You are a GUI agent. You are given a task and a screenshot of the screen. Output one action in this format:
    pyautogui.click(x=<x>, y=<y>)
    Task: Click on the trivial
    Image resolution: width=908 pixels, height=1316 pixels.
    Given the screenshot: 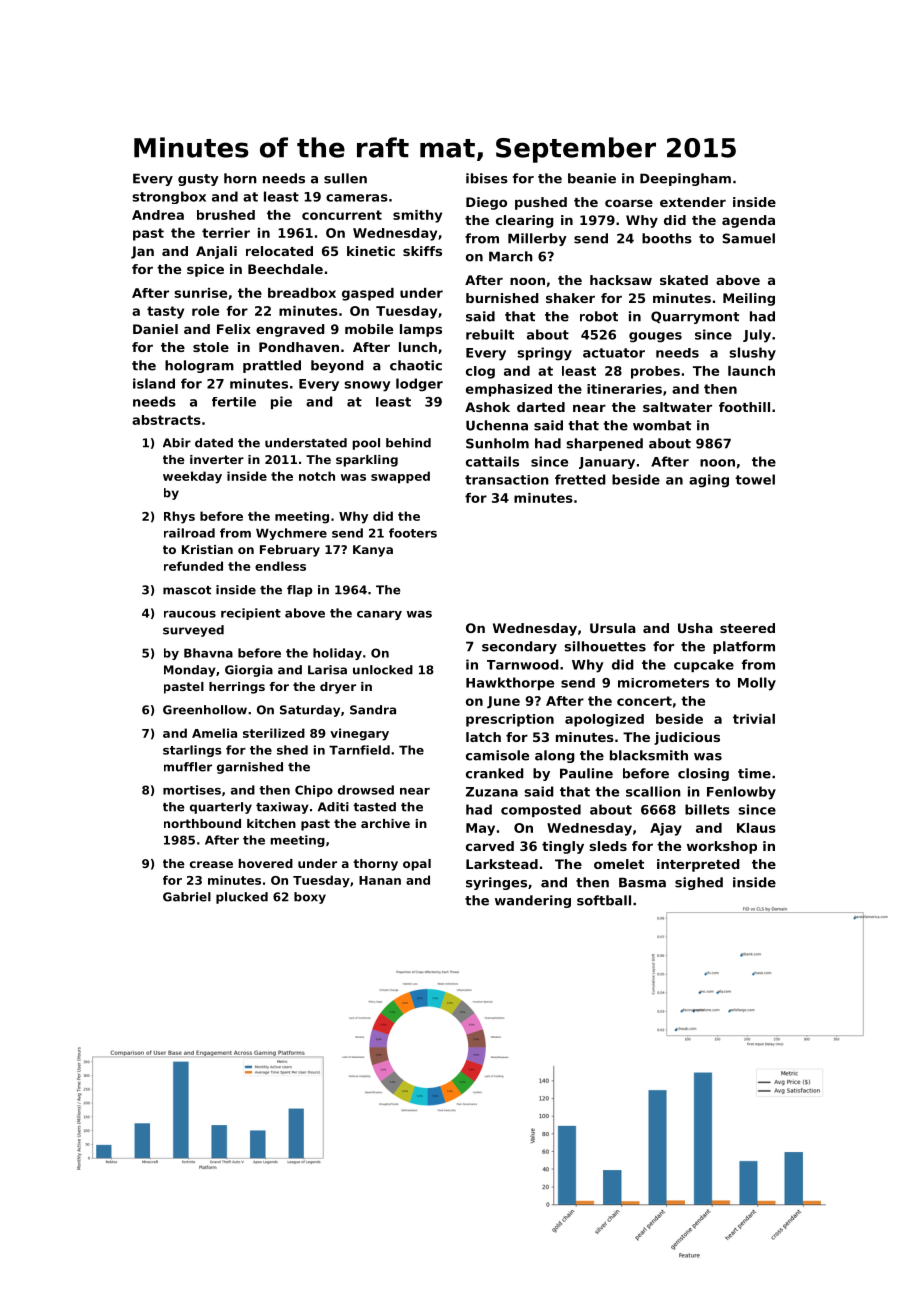 What is the action you would take?
    pyautogui.click(x=754, y=719)
